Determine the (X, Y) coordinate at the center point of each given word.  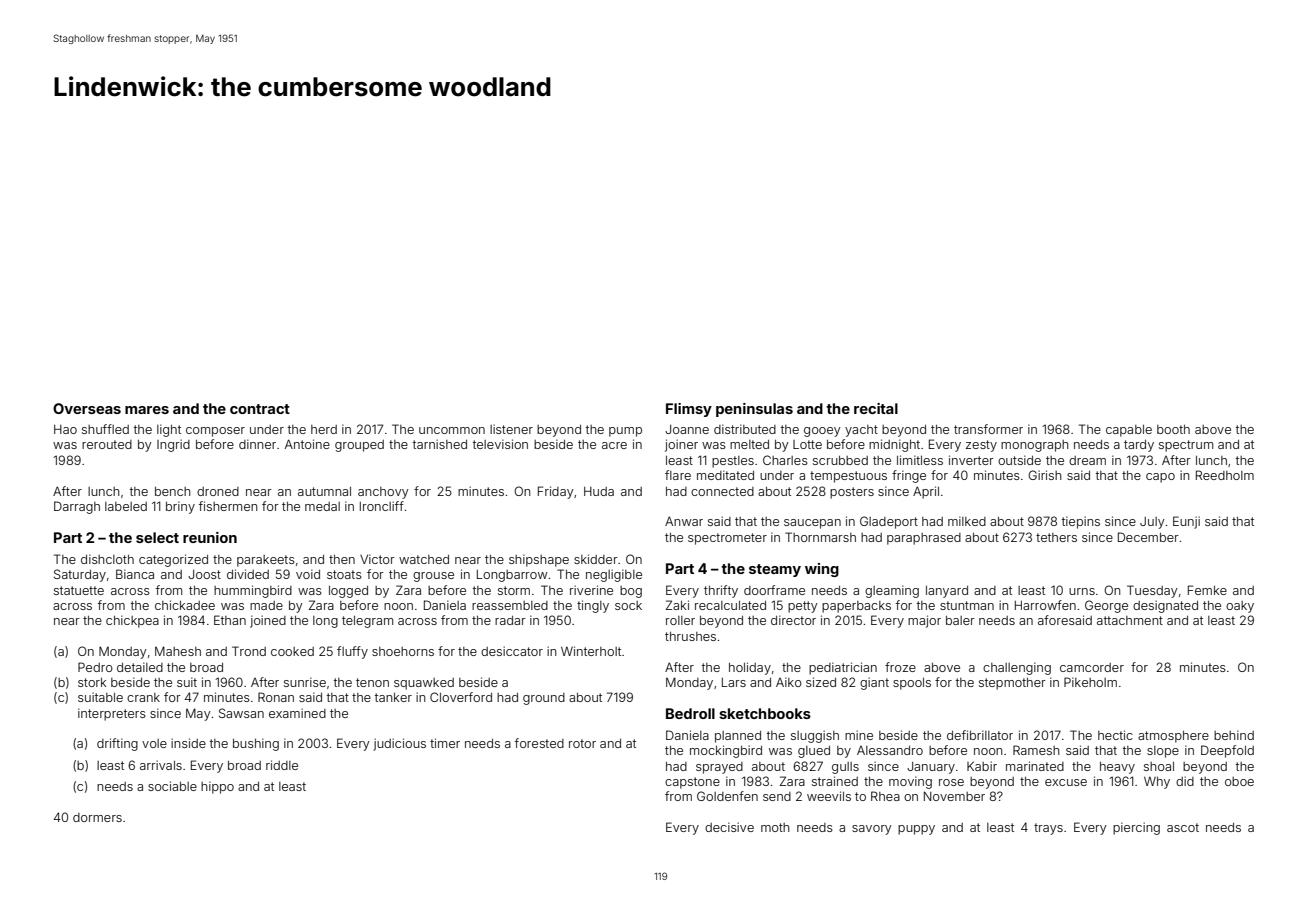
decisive (729, 827)
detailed (140, 667)
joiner (681, 445)
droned (218, 491)
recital (876, 408)
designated (1165, 606)
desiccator (512, 651)
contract (260, 409)
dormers (97, 817)
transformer (988, 429)
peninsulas (754, 410)
